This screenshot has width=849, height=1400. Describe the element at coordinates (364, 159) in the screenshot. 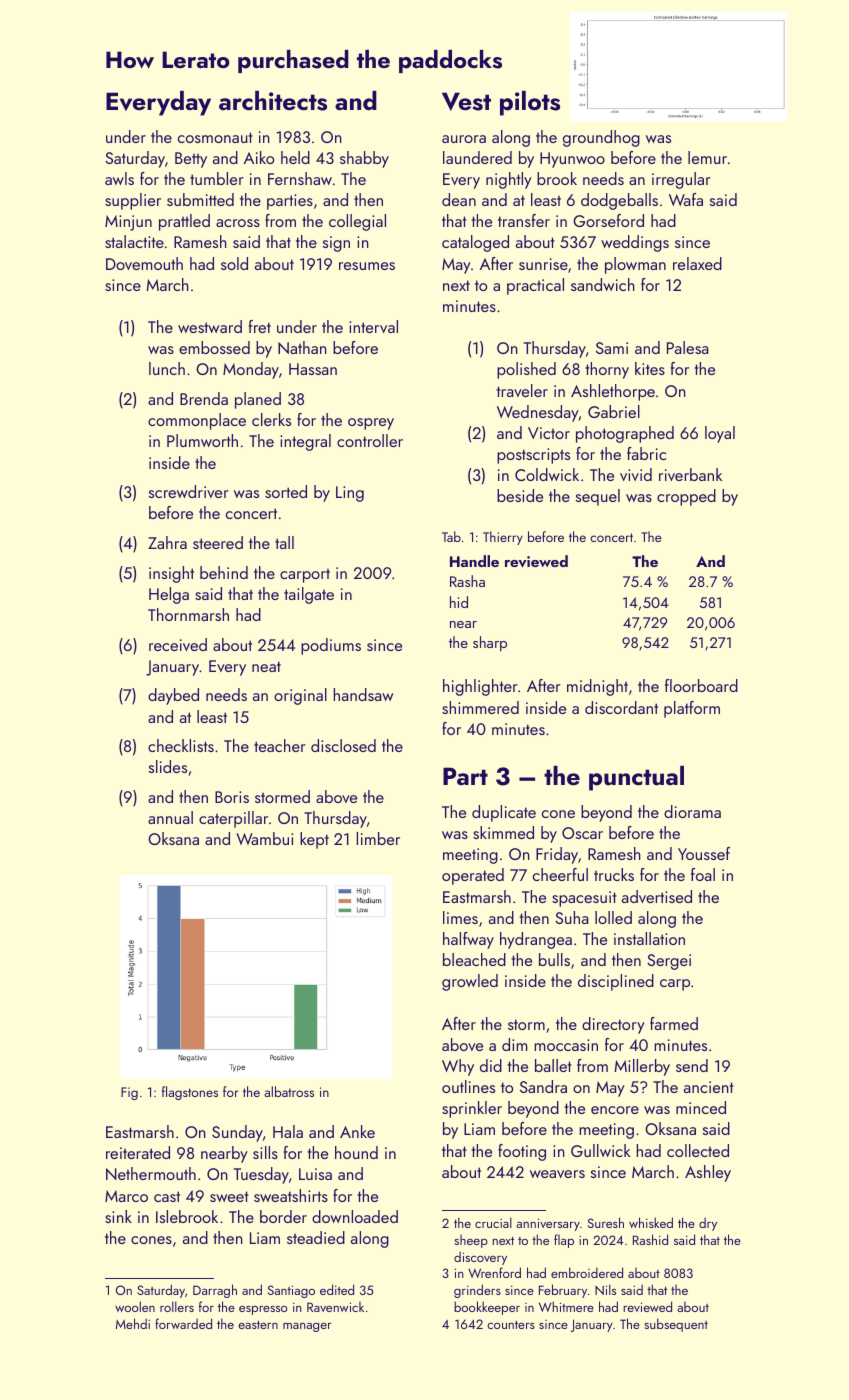

I see `shabby` at that location.
